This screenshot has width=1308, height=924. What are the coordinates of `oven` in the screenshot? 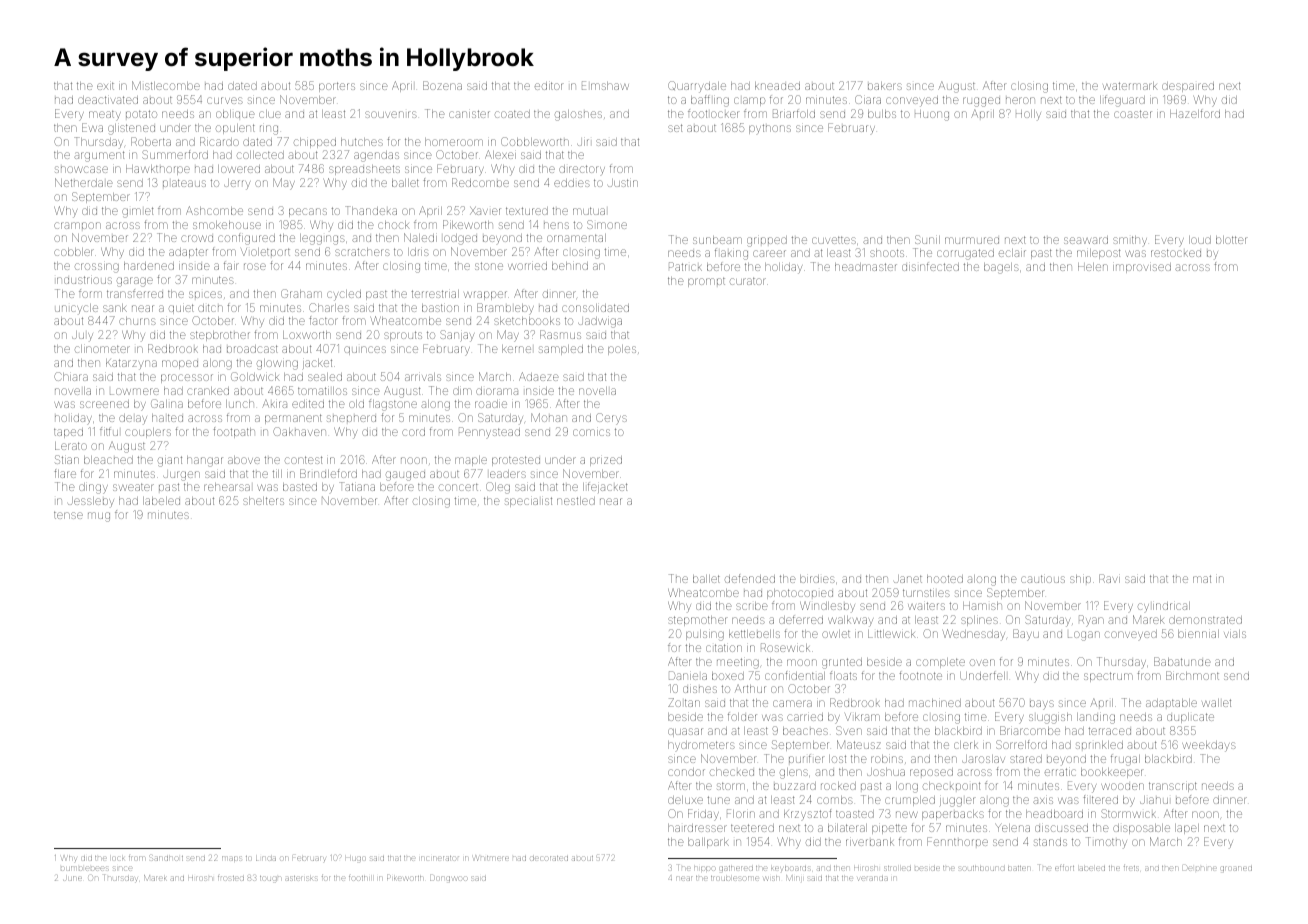 It's located at (982, 662).
